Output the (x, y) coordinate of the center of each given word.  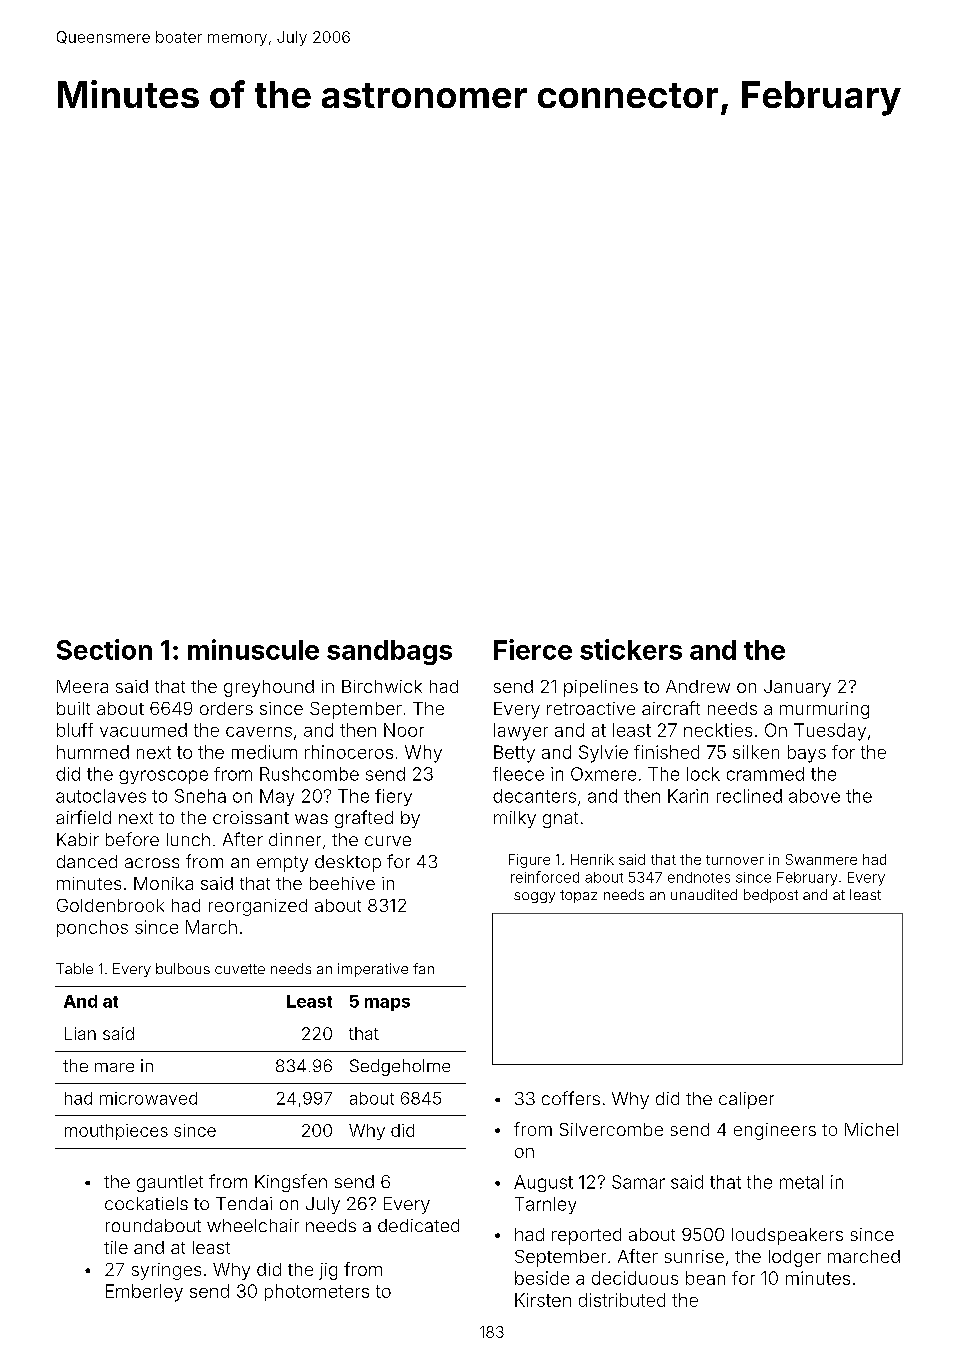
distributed (622, 1300)
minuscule (253, 649)
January (797, 688)
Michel (871, 1129)
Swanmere (821, 859)
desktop (348, 863)
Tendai (244, 1203)
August (543, 1183)
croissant (251, 817)
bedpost (771, 896)
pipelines (601, 688)
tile (116, 1247)
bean (705, 1278)
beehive (342, 883)
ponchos (92, 928)
